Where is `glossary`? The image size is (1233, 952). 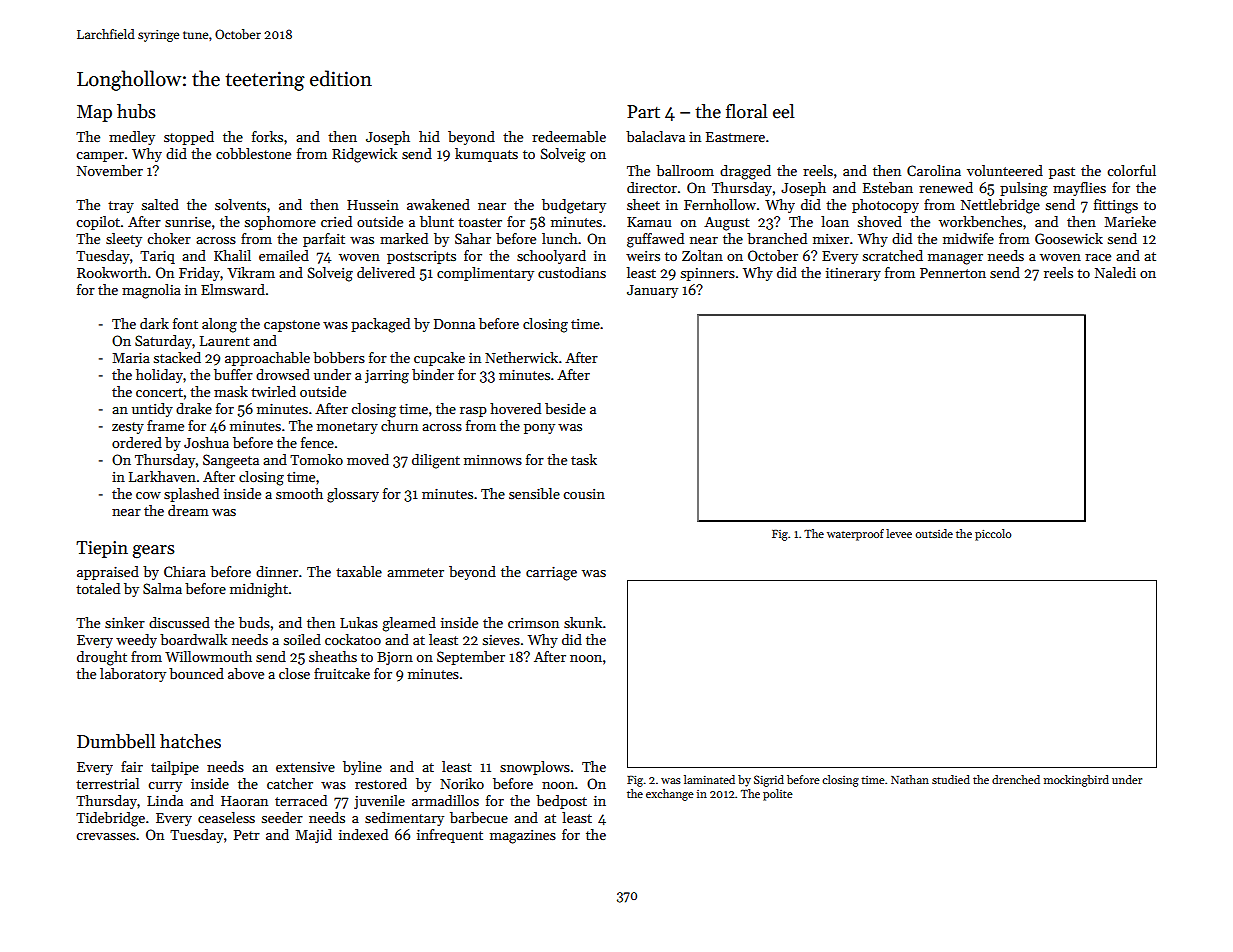
glossary is located at coordinates (353, 495).
